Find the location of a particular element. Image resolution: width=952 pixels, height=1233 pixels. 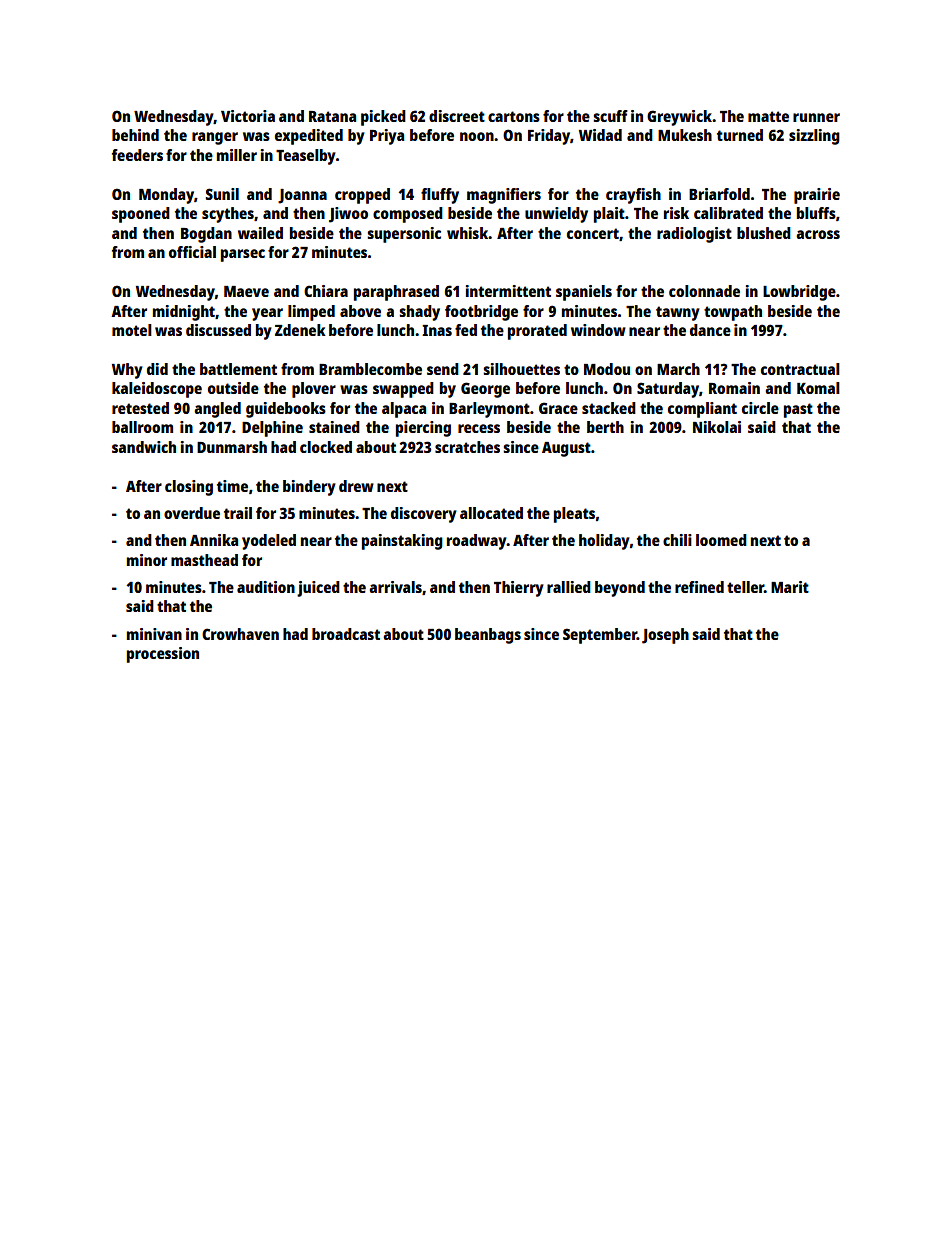

August is located at coordinates (566, 449).
